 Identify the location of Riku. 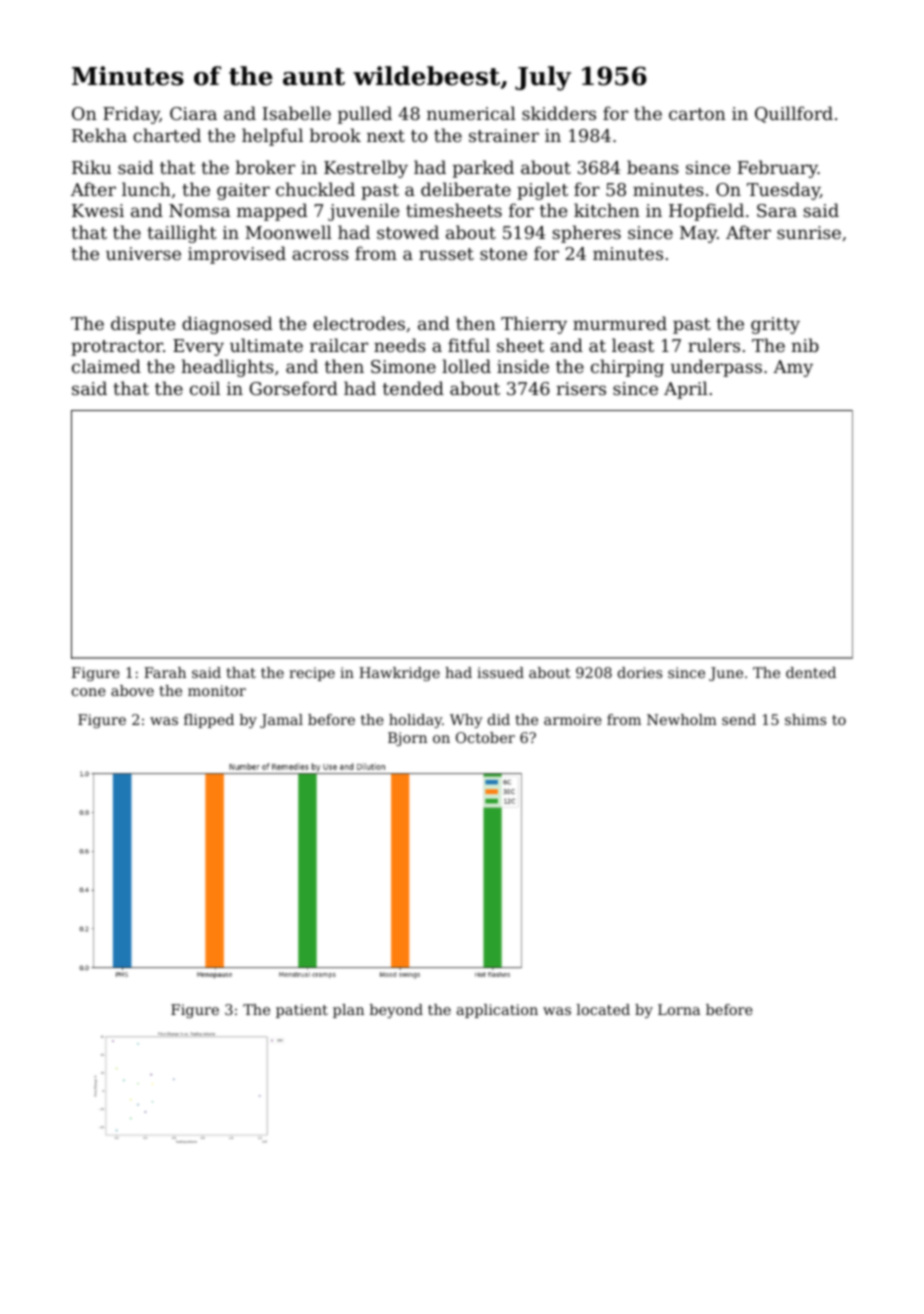
(91, 167).
